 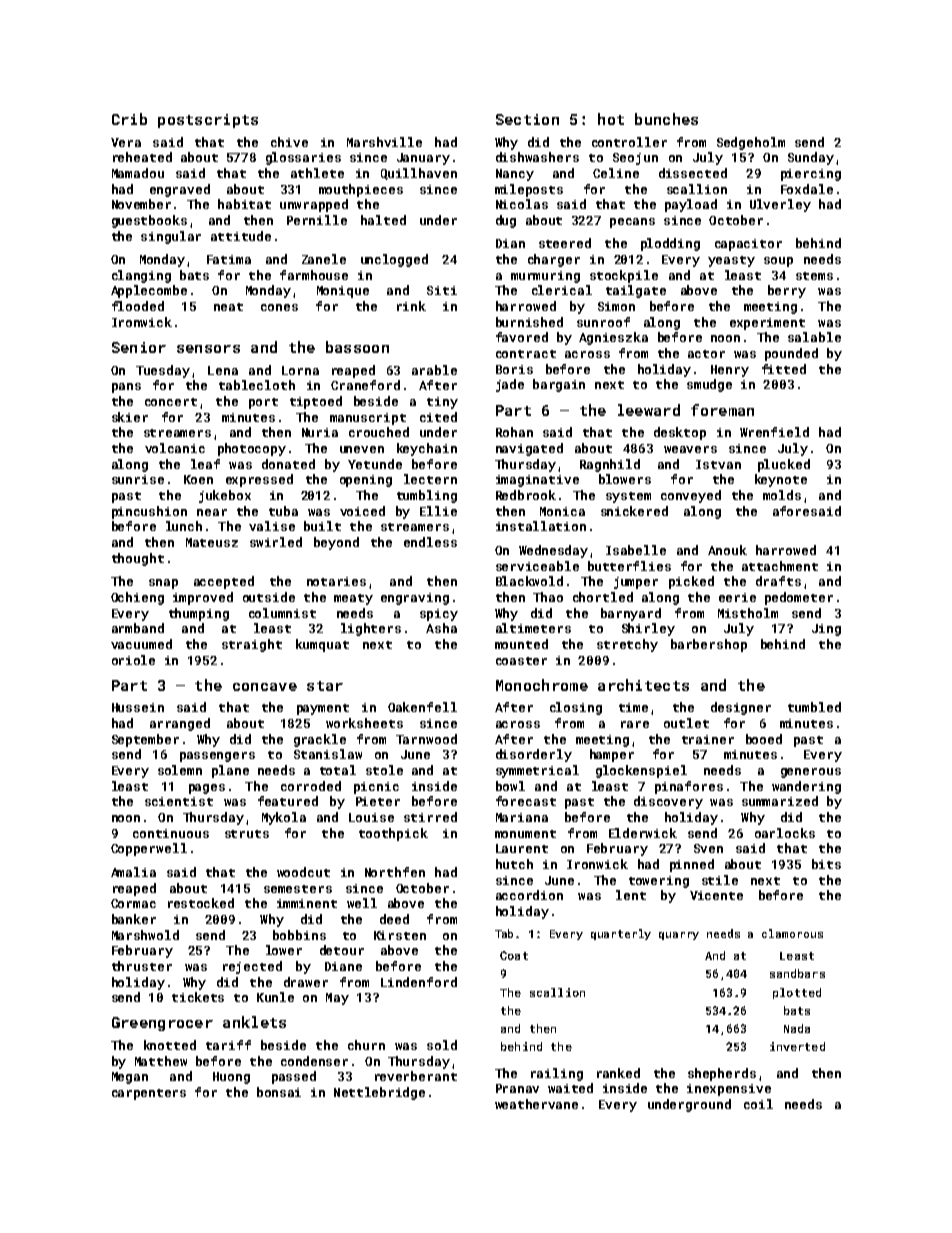 What do you see at coordinates (514, 864) in the document?
I see `hutch` at bounding box center [514, 864].
